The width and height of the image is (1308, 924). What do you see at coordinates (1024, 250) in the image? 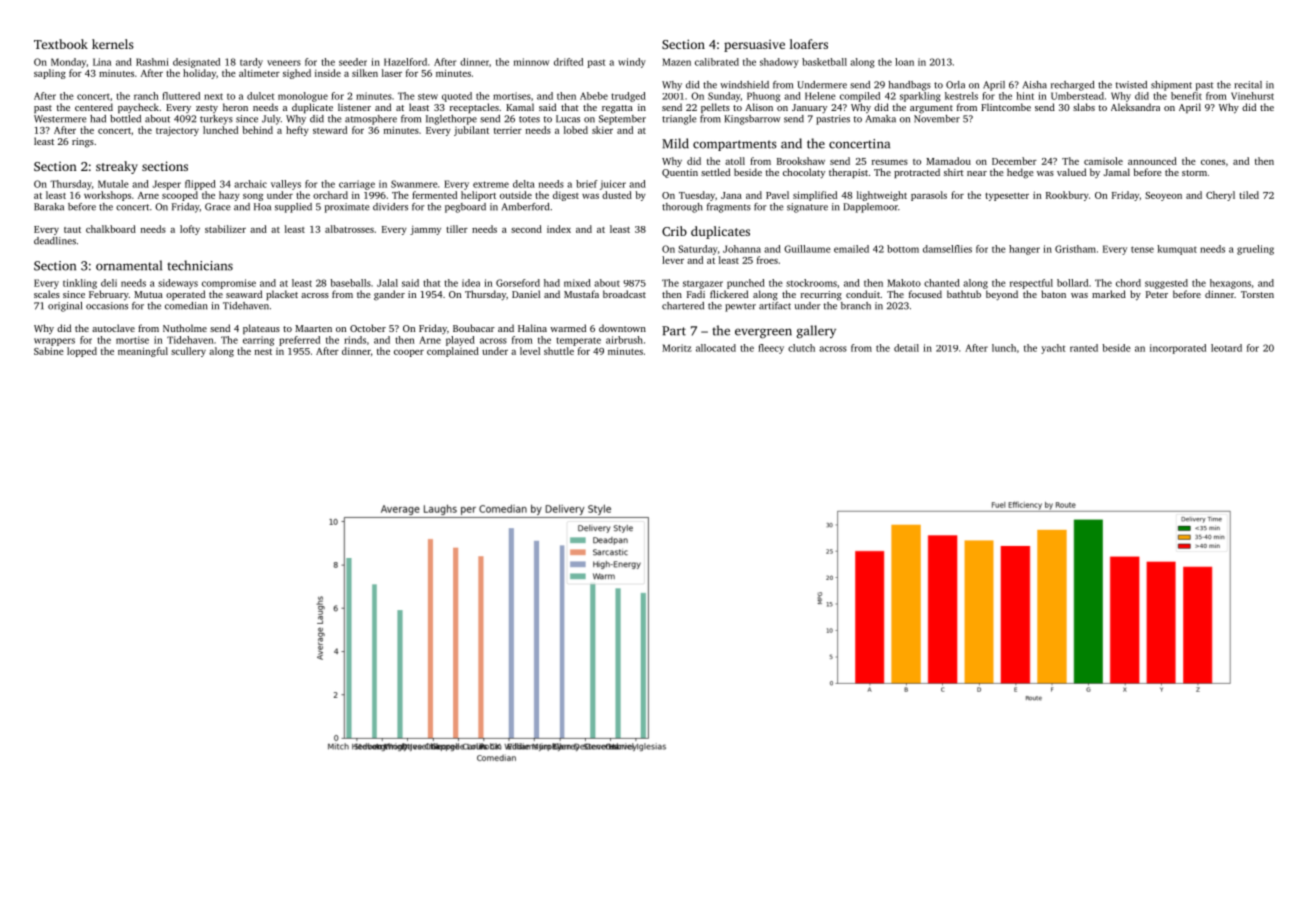
I see `hanger` at bounding box center [1024, 250].
